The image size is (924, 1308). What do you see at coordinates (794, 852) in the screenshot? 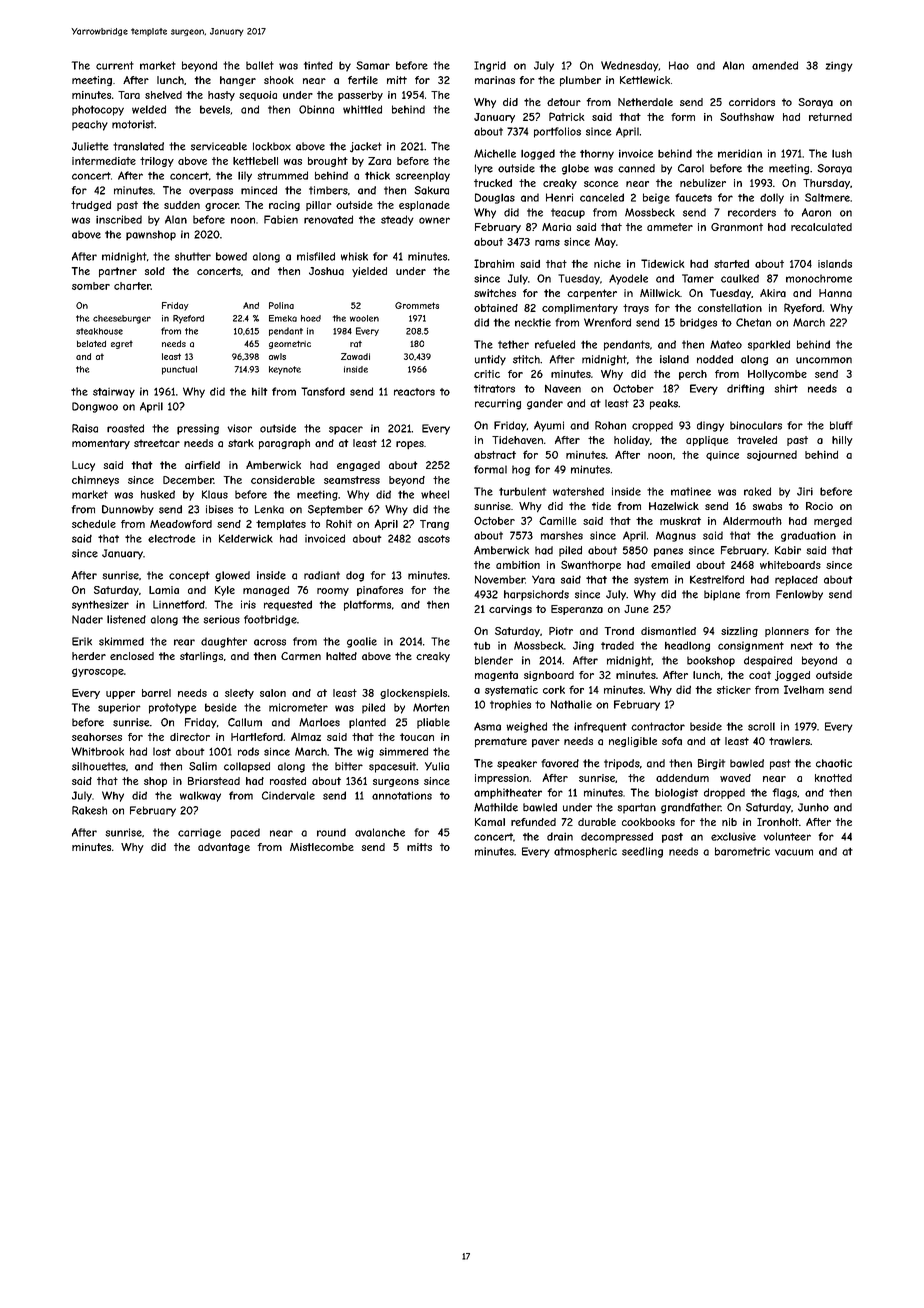
I see `vacuum` at bounding box center [794, 852].
